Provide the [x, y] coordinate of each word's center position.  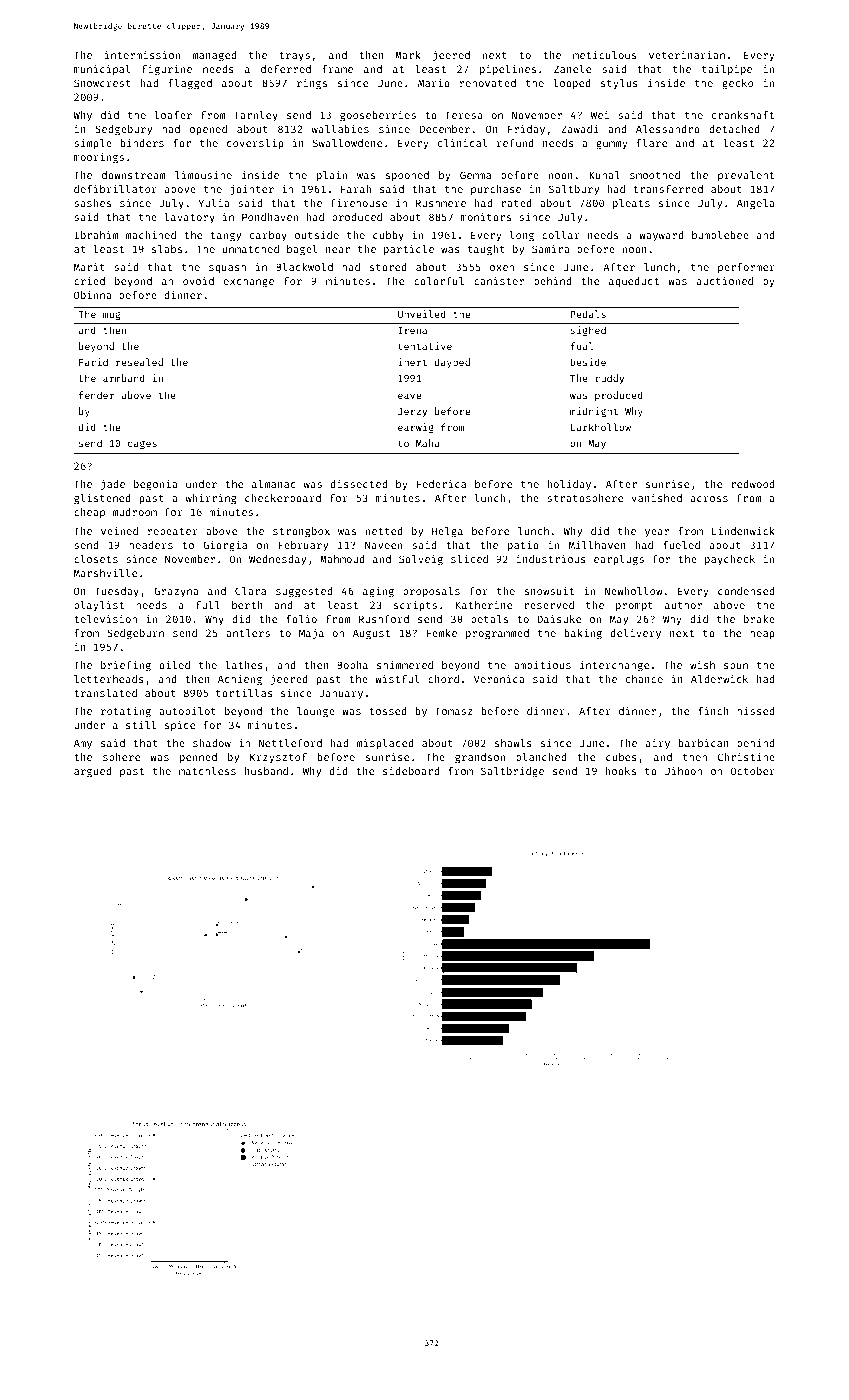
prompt [634, 606]
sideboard [411, 771]
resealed [139, 362]
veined [119, 531]
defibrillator [115, 189]
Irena [412, 330]
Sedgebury [123, 130]
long [521, 236]
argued [92, 772]
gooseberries [378, 116]
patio [523, 546]
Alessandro [668, 129]
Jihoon [683, 771]
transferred [668, 189]
